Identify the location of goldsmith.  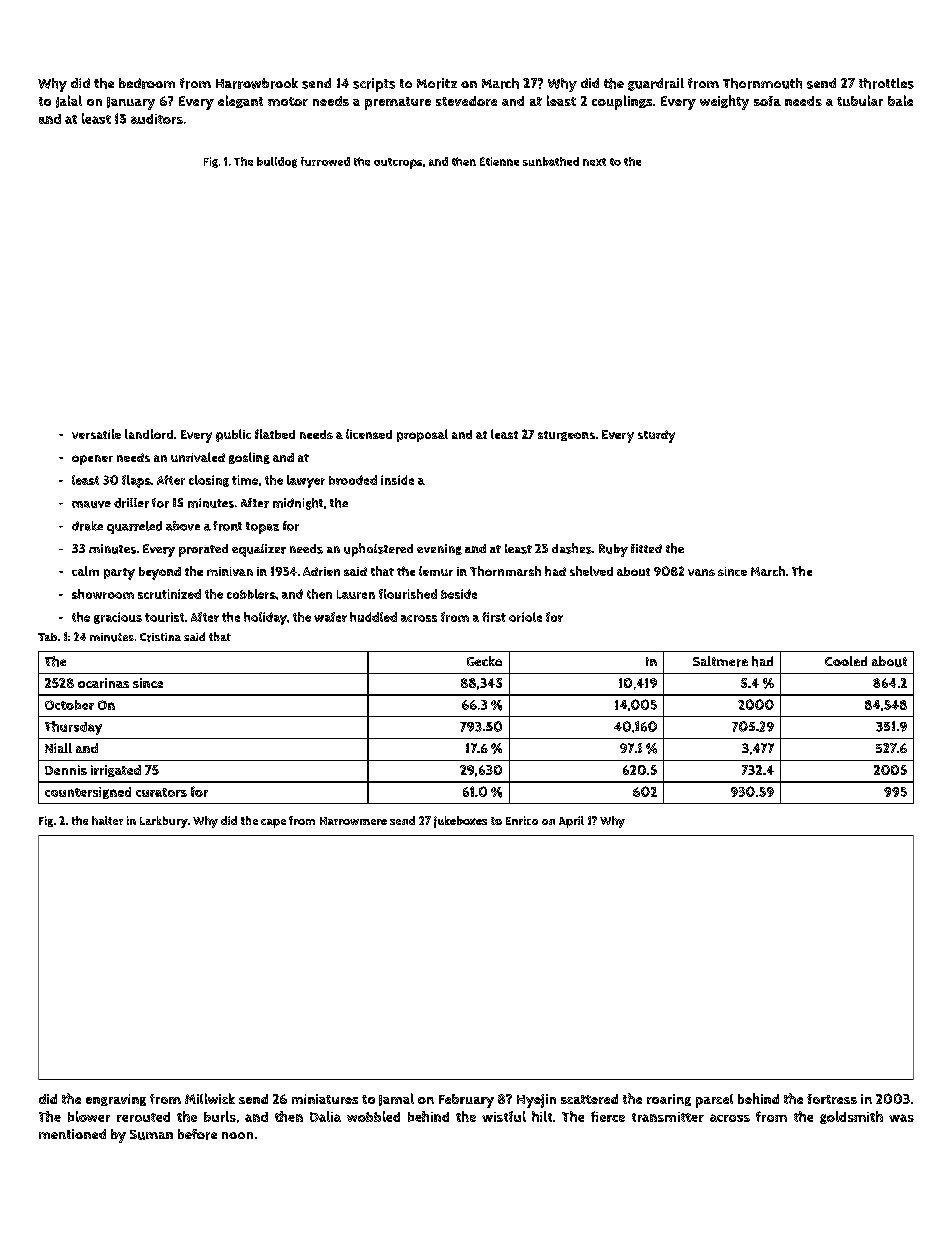
(851, 1117).
